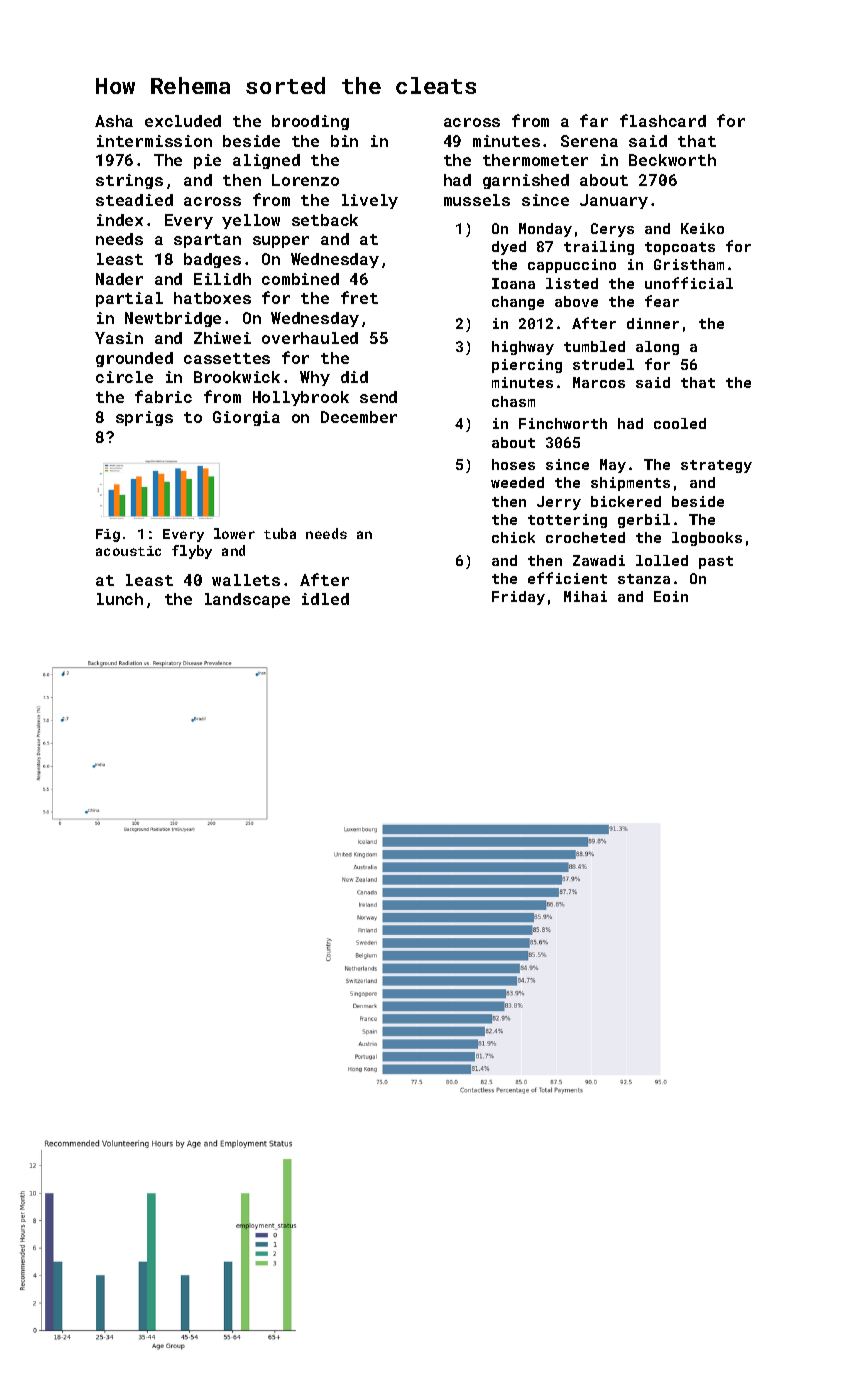  Describe the element at coordinates (370, 201) in the screenshot. I see `lively` at that location.
